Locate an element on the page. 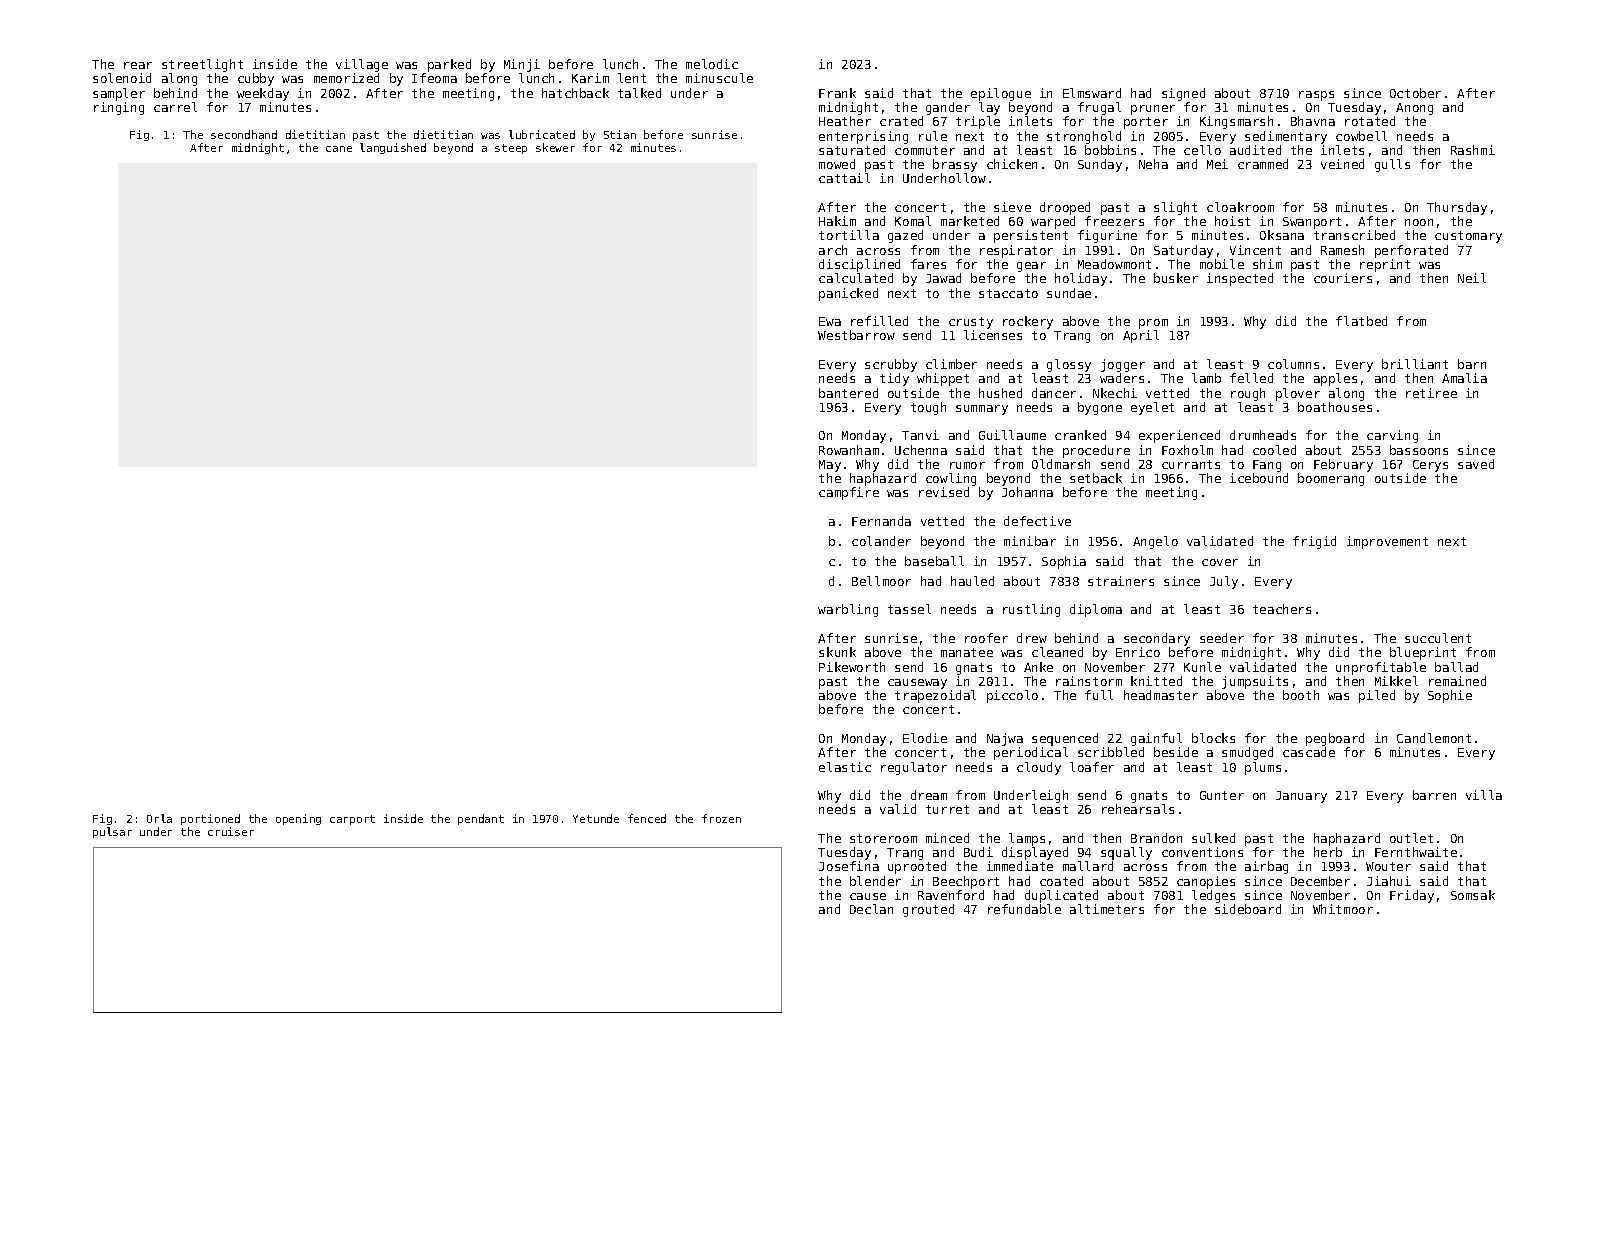 The image size is (1601, 1237). pulsar is located at coordinates (112, 832).
